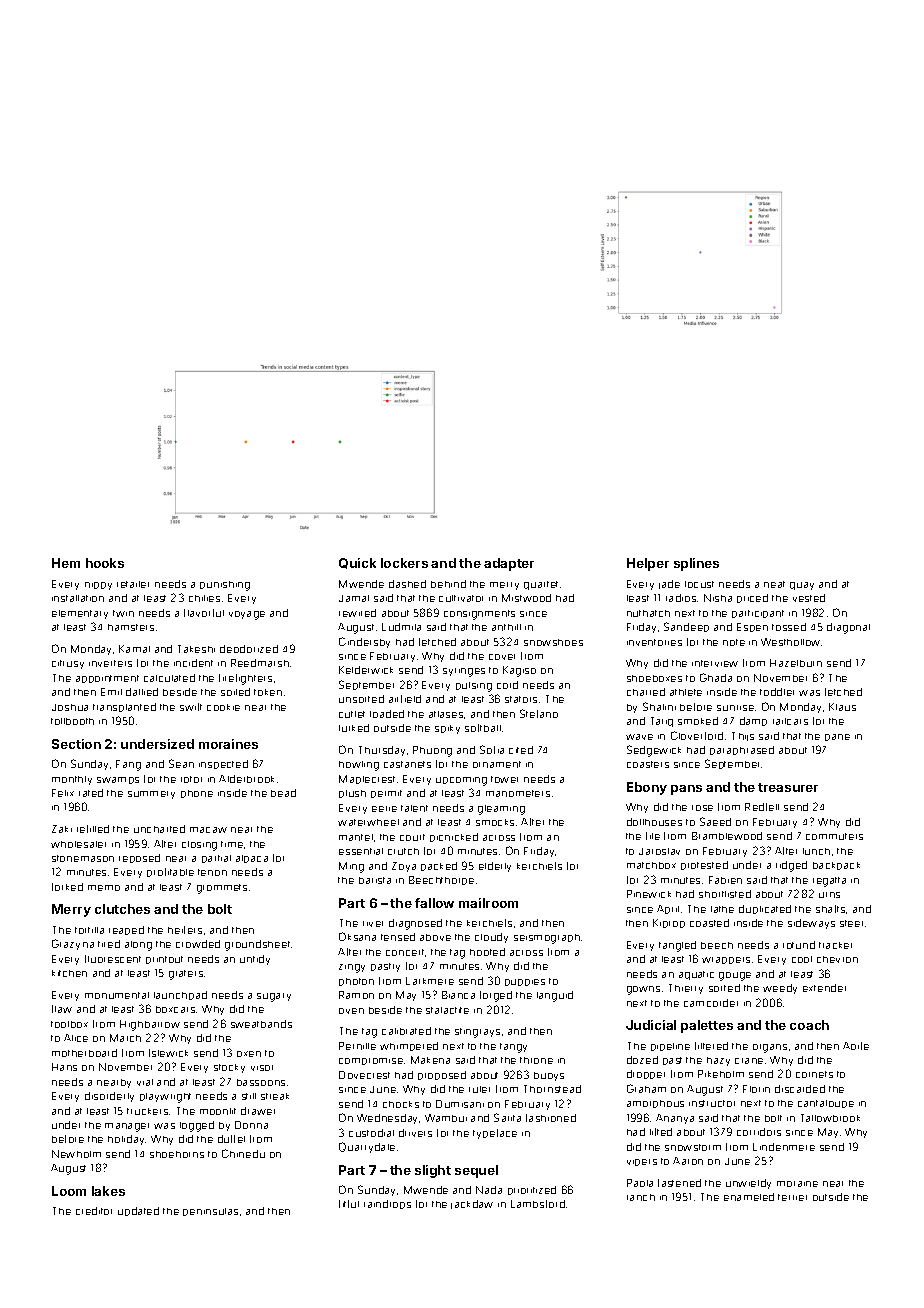 This page has width=924, height=1308. I want to click on weedy, so click(780, 989).
